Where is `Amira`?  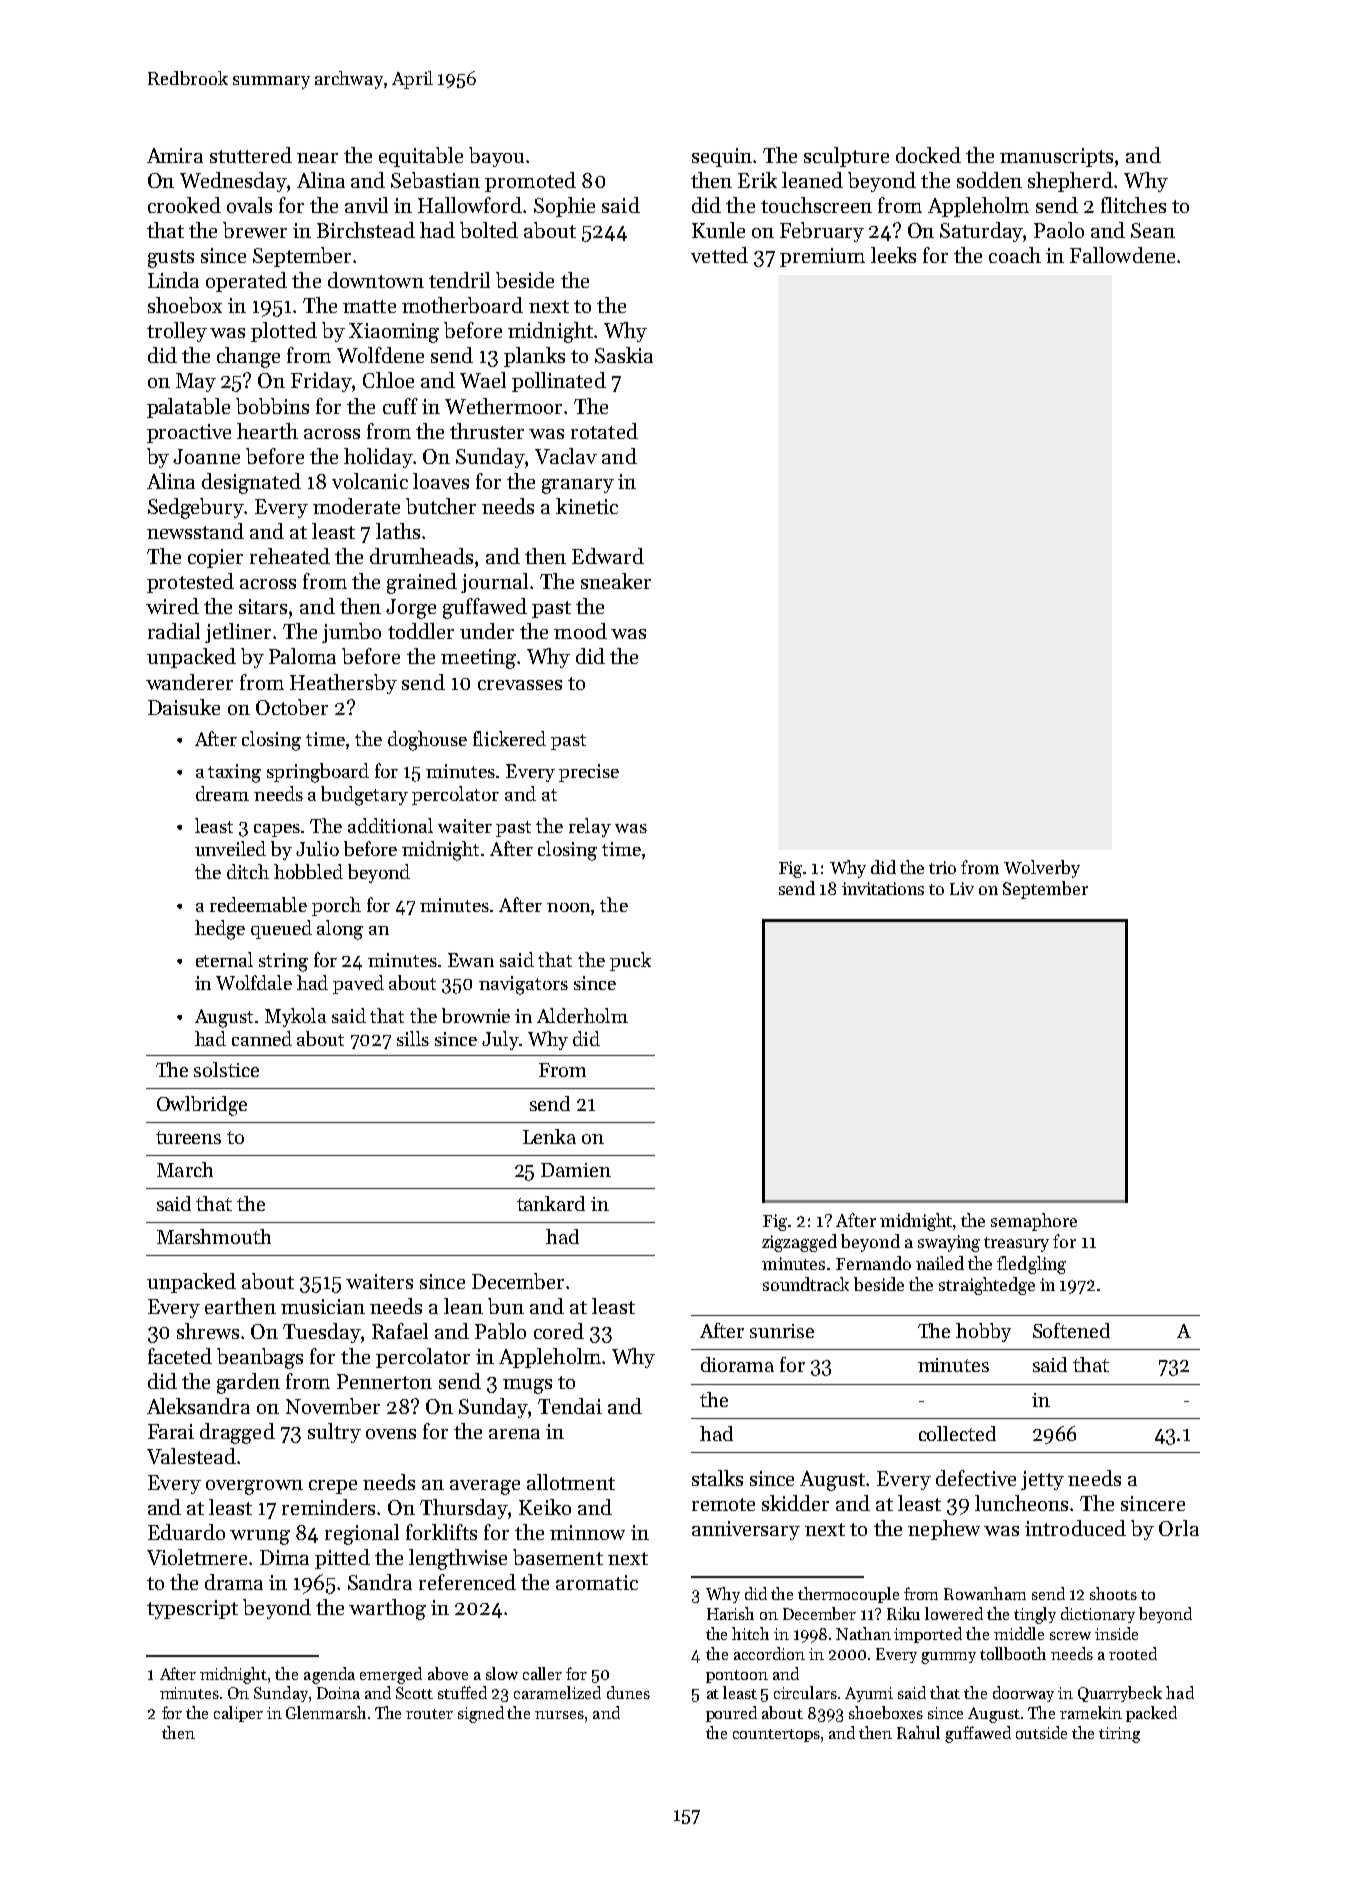 Amira is located at coordinates (175, 155).
